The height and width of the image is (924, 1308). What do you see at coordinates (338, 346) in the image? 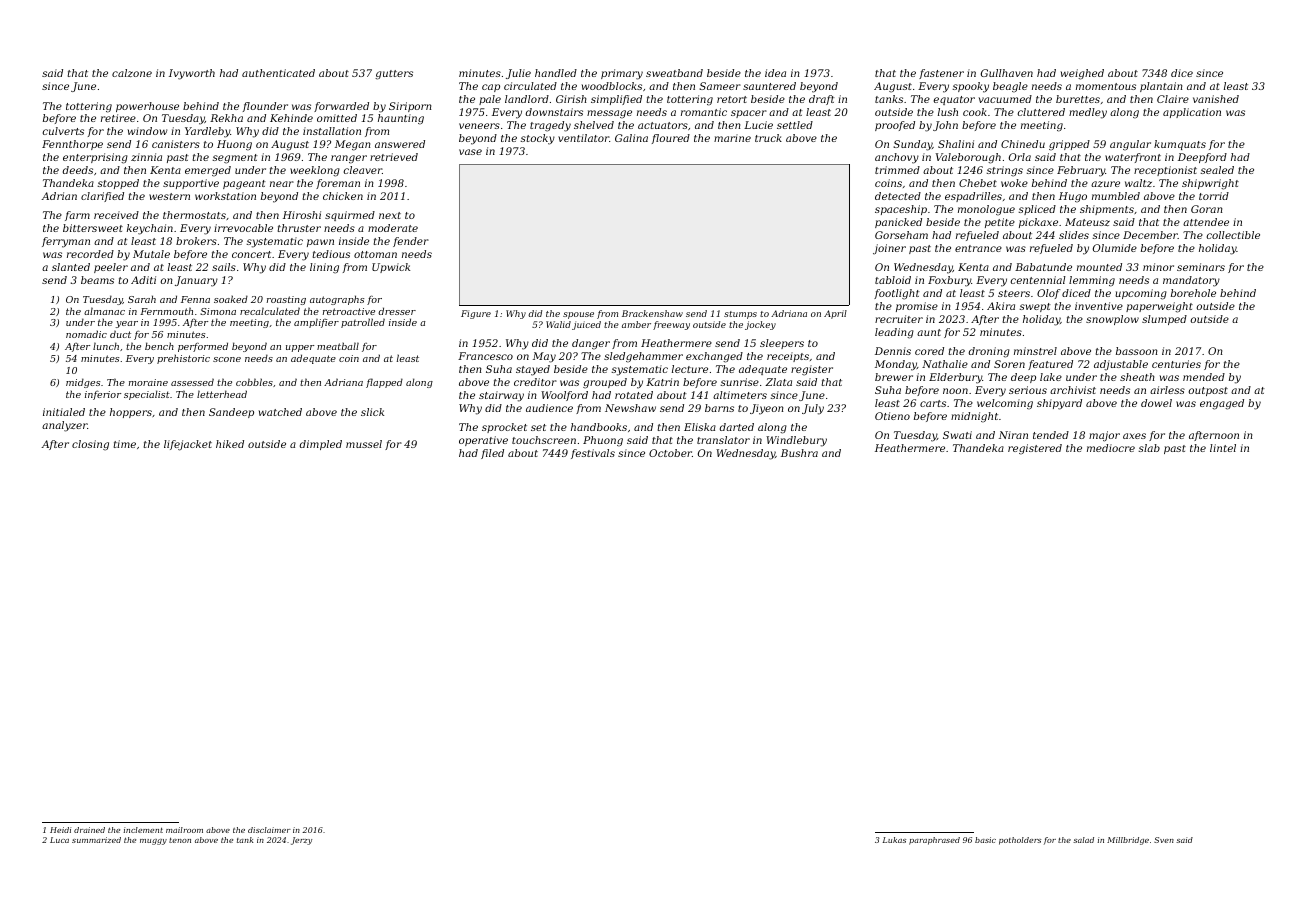
I see `meatball` at bounding box center [338, 346].
